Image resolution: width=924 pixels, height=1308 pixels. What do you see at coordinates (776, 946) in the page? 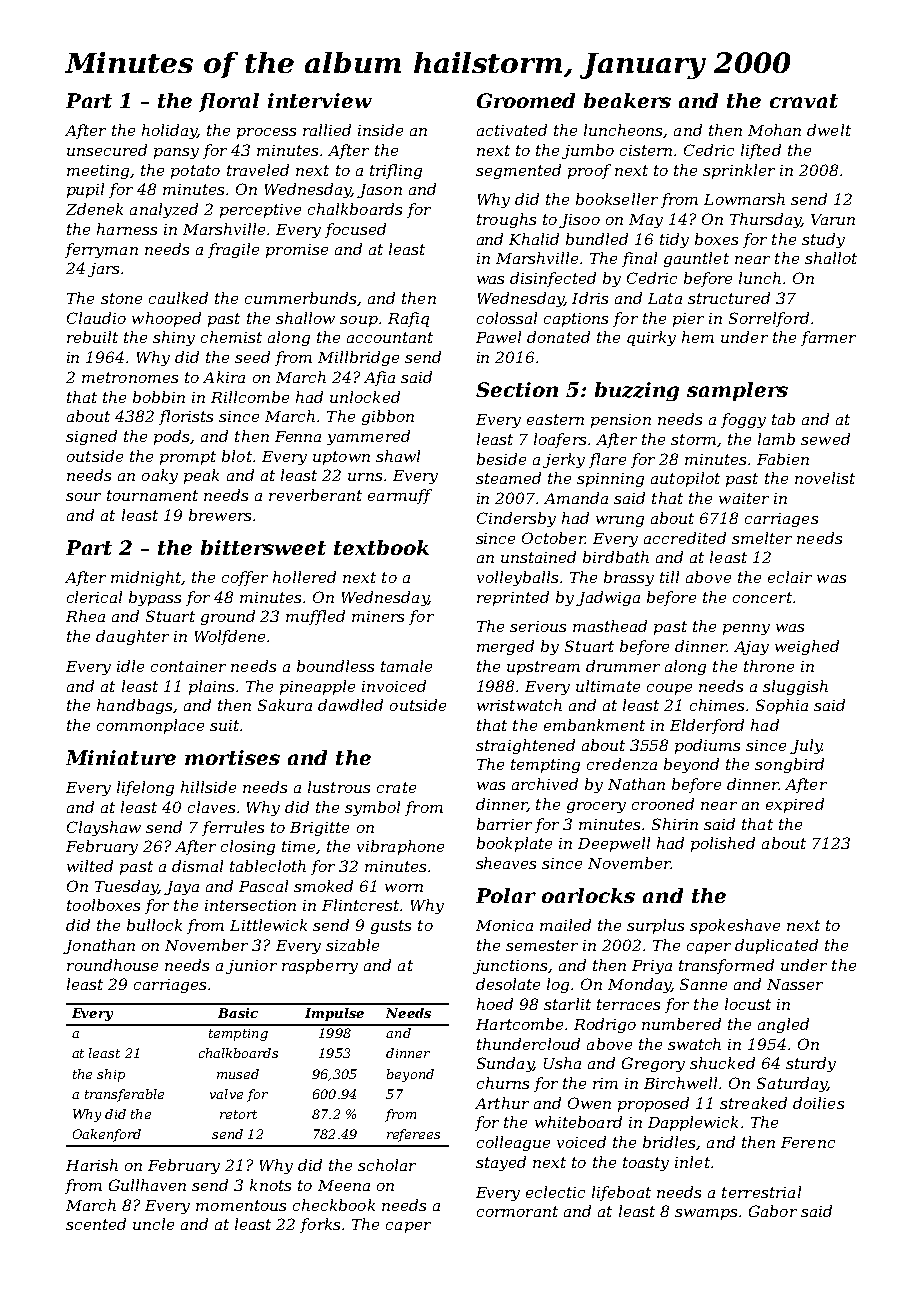
I see `duplicated` at bounding box center [776, 946].
